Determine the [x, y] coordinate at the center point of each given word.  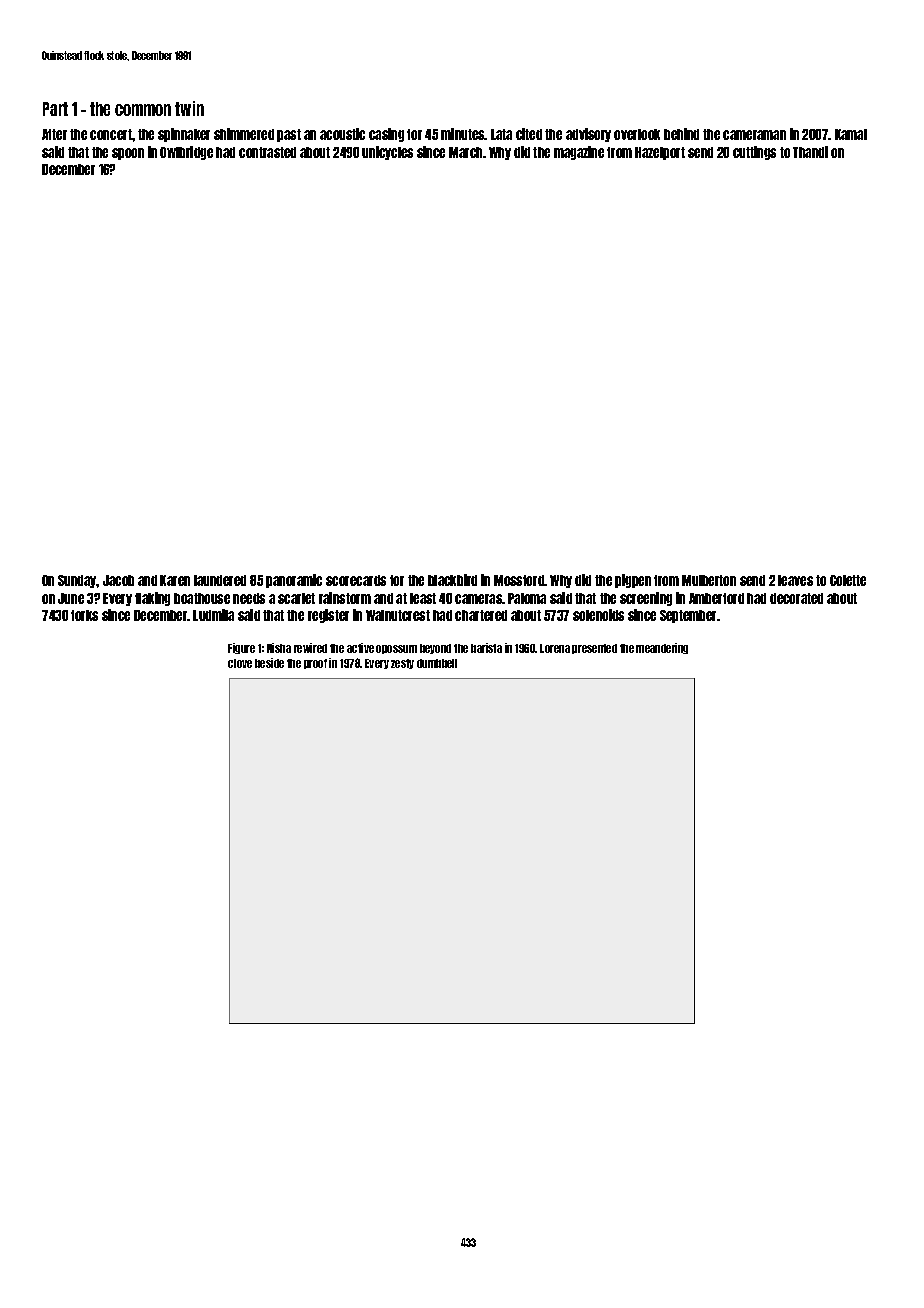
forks [84, 615]
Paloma [527, 598]
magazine [579, 153]
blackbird [452, 580]
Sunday [77, 581]
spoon [128, 154]
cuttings [754, 153]
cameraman [754, 135]
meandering [662, 648]
